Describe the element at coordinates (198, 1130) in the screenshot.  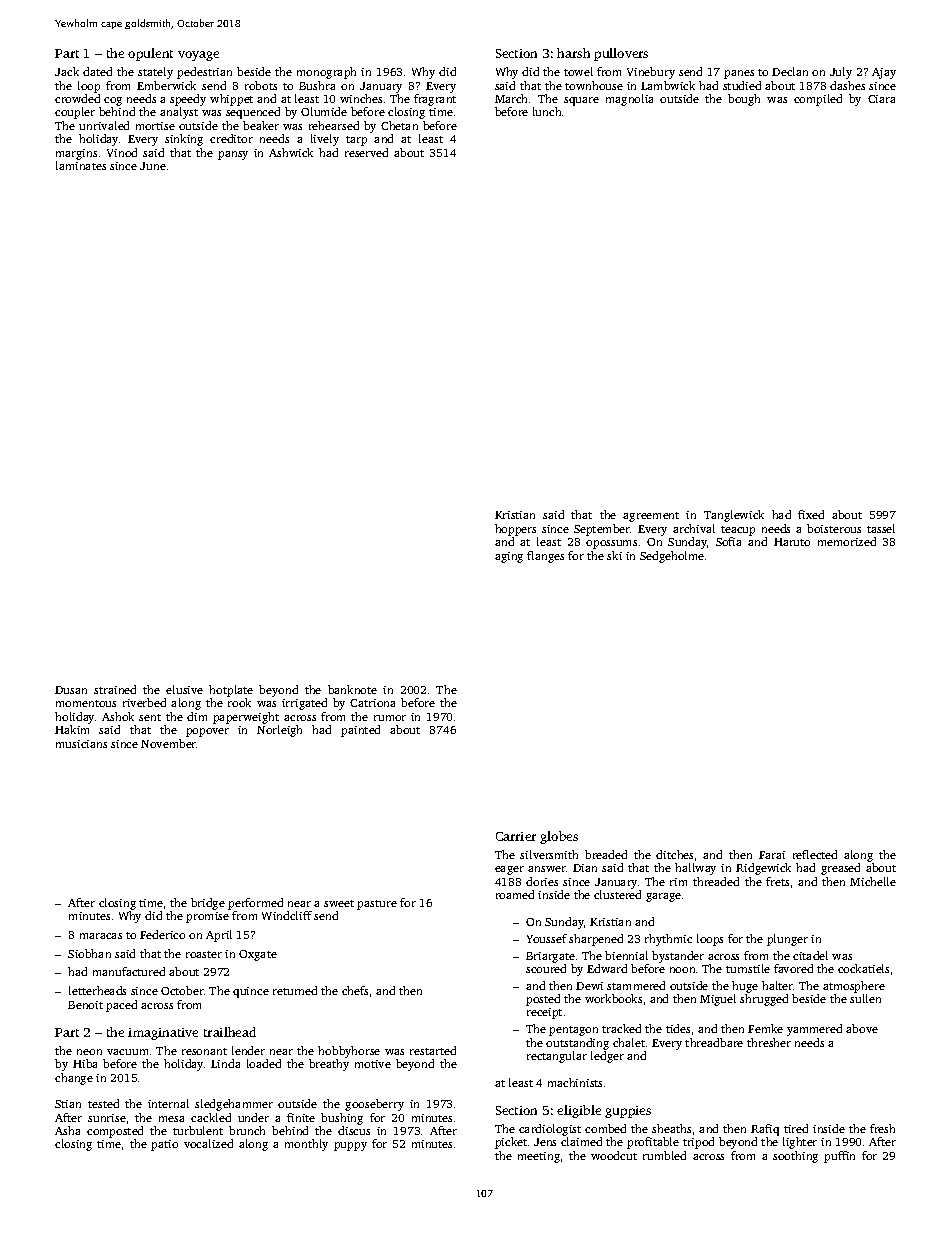
I see `turbulent` at that location.
